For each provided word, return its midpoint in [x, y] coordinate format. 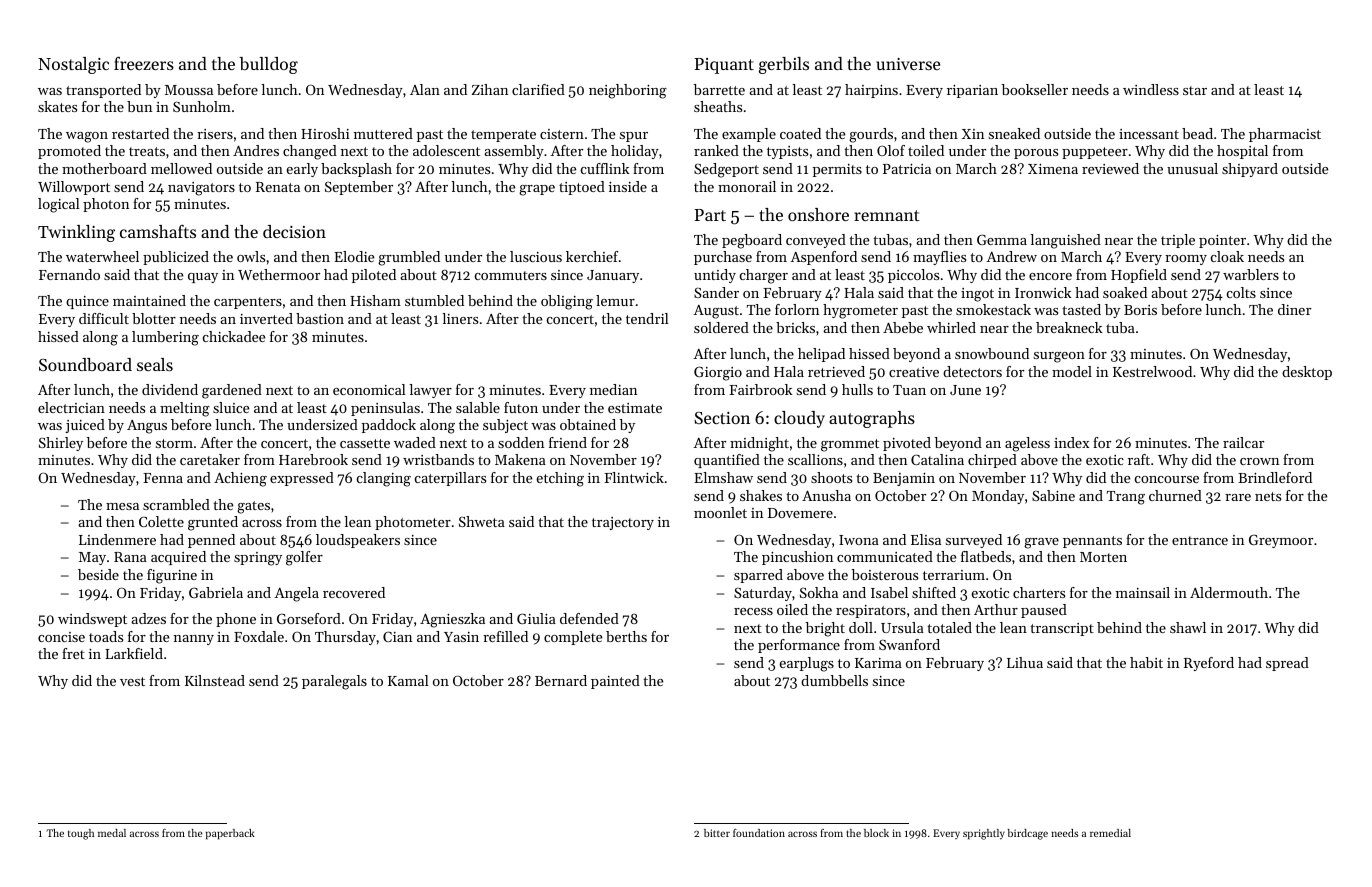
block [876, 833]
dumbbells [834, 680]
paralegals [334, 682]
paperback [230, 834]
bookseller [1035, 89]
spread [1287, 664]
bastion [320, 318]
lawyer [430, 391]
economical [369, 389]
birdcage [1028, 834]
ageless [1027, 444]
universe [908, 64]
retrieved [836, 371]
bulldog [268, 65]
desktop [1307, 373]
